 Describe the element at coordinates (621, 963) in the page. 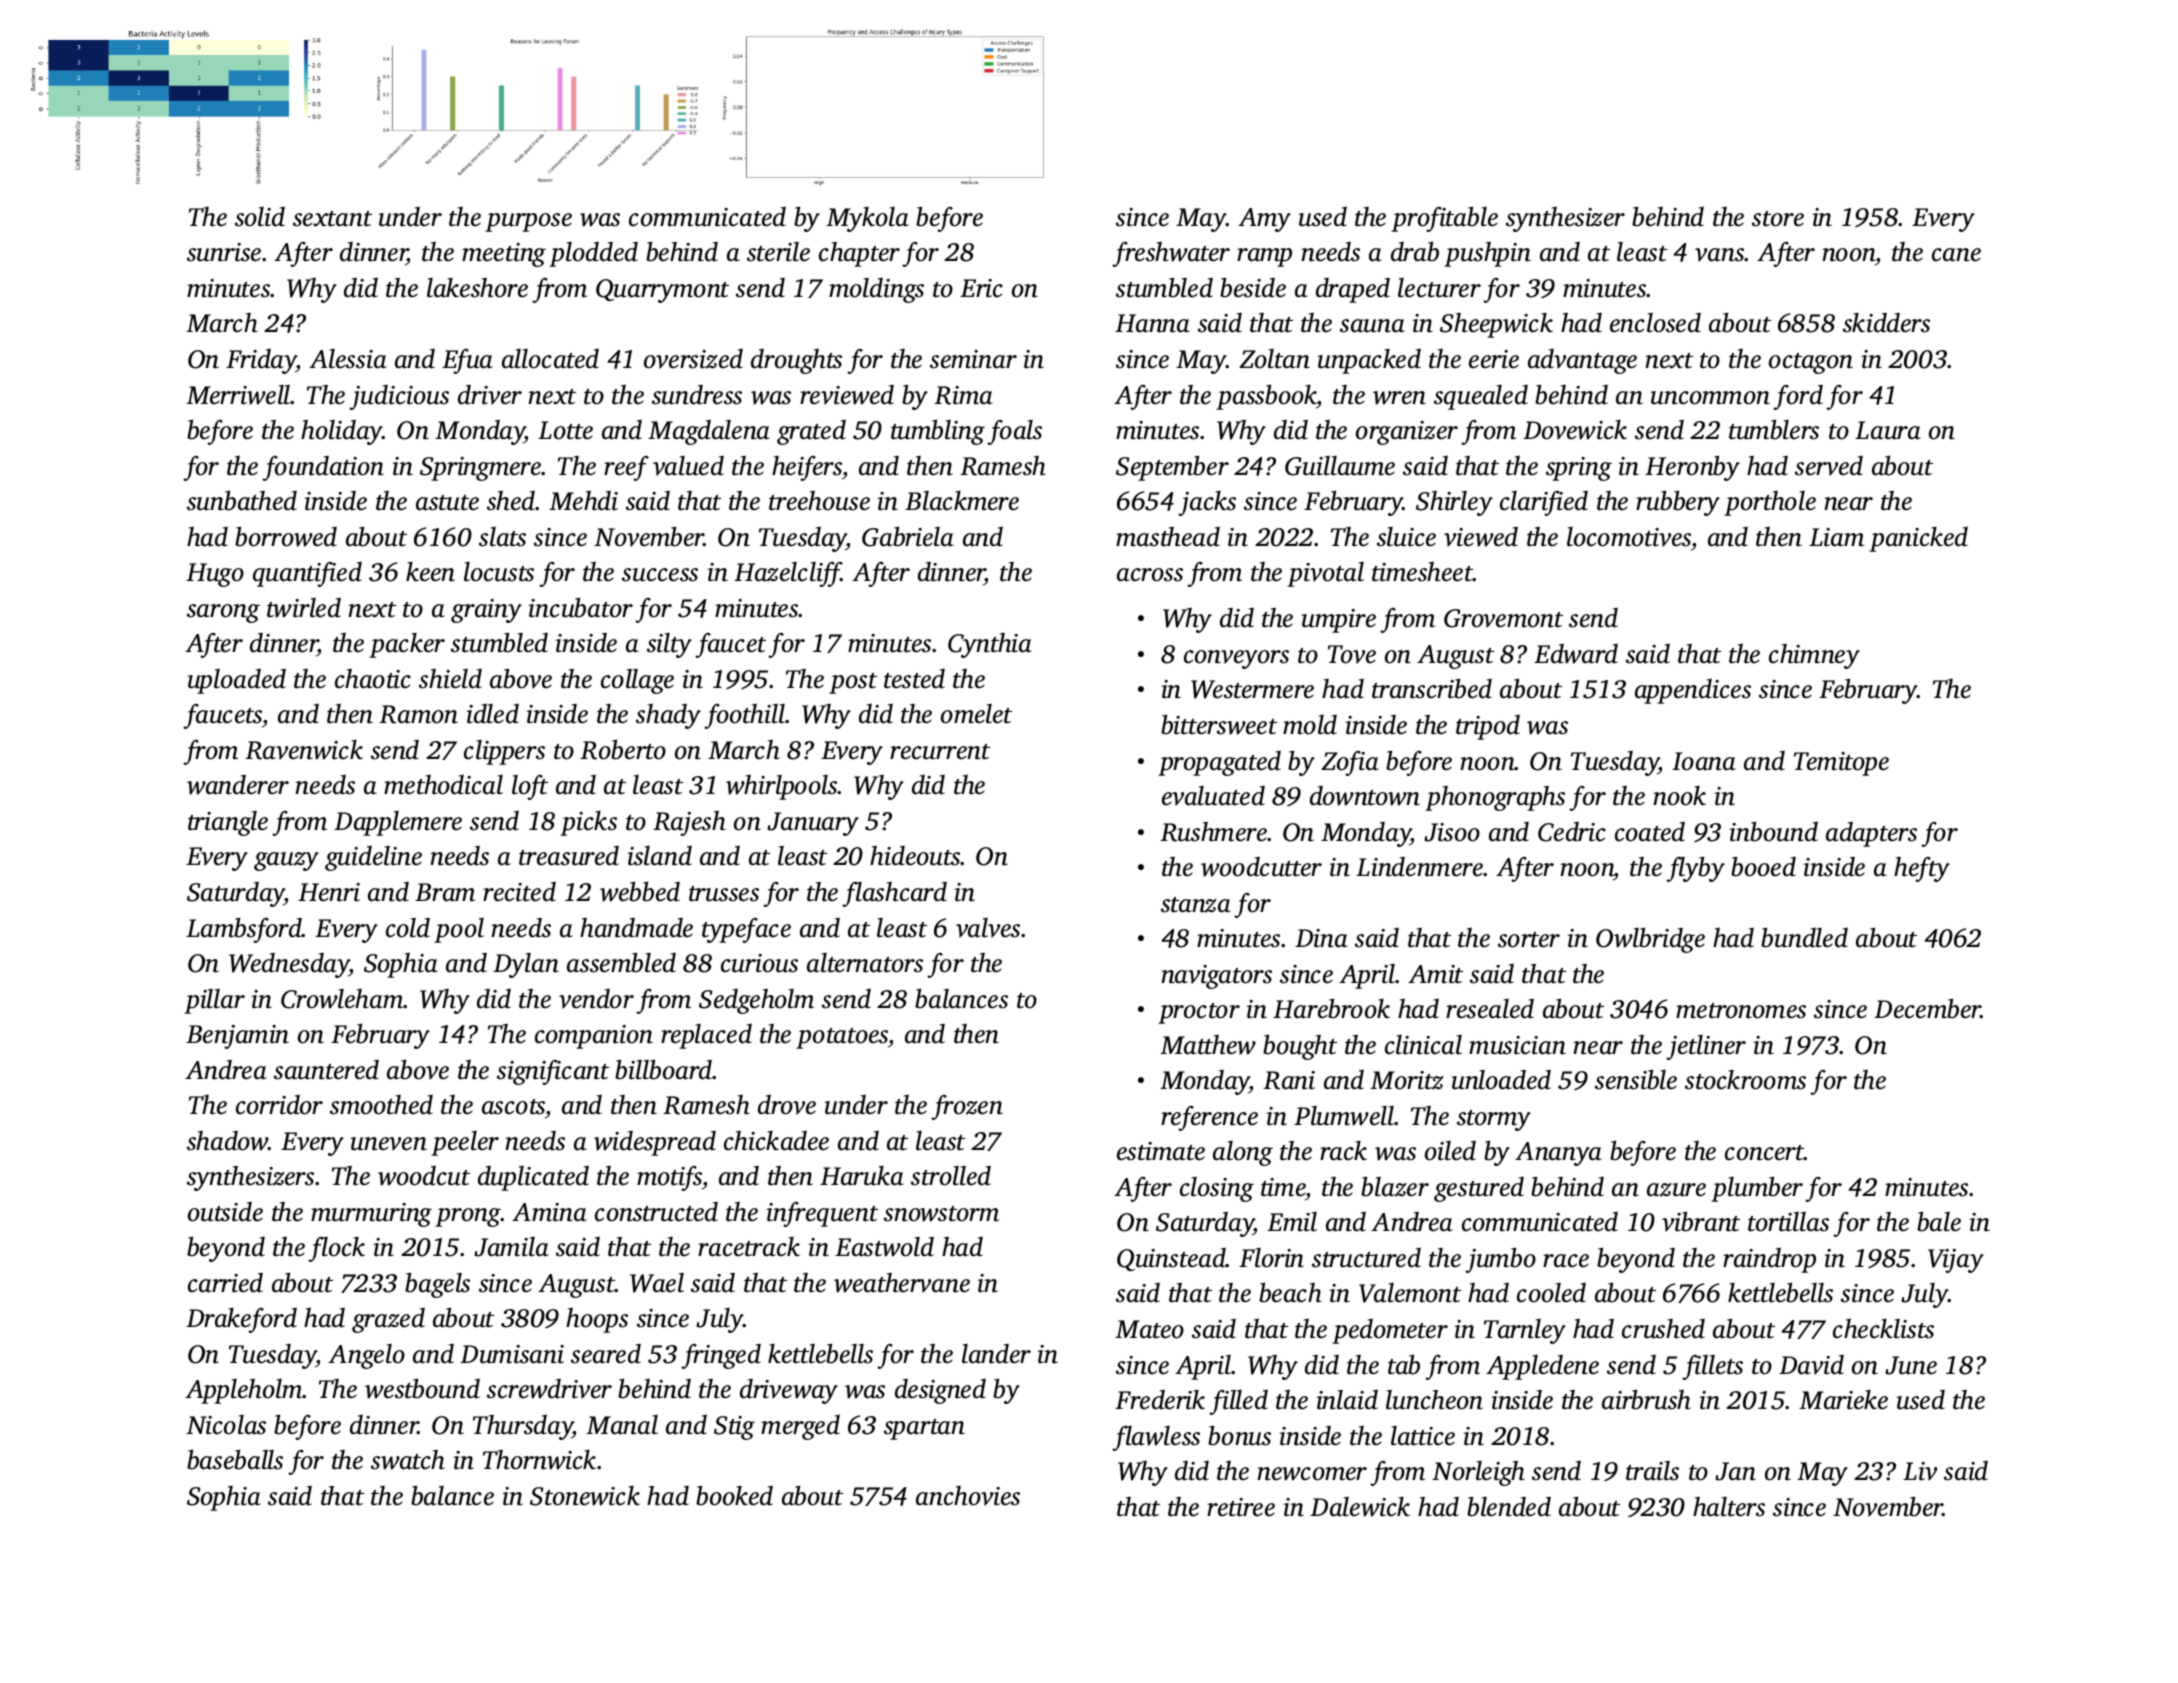

I see `assembled` at that location.
